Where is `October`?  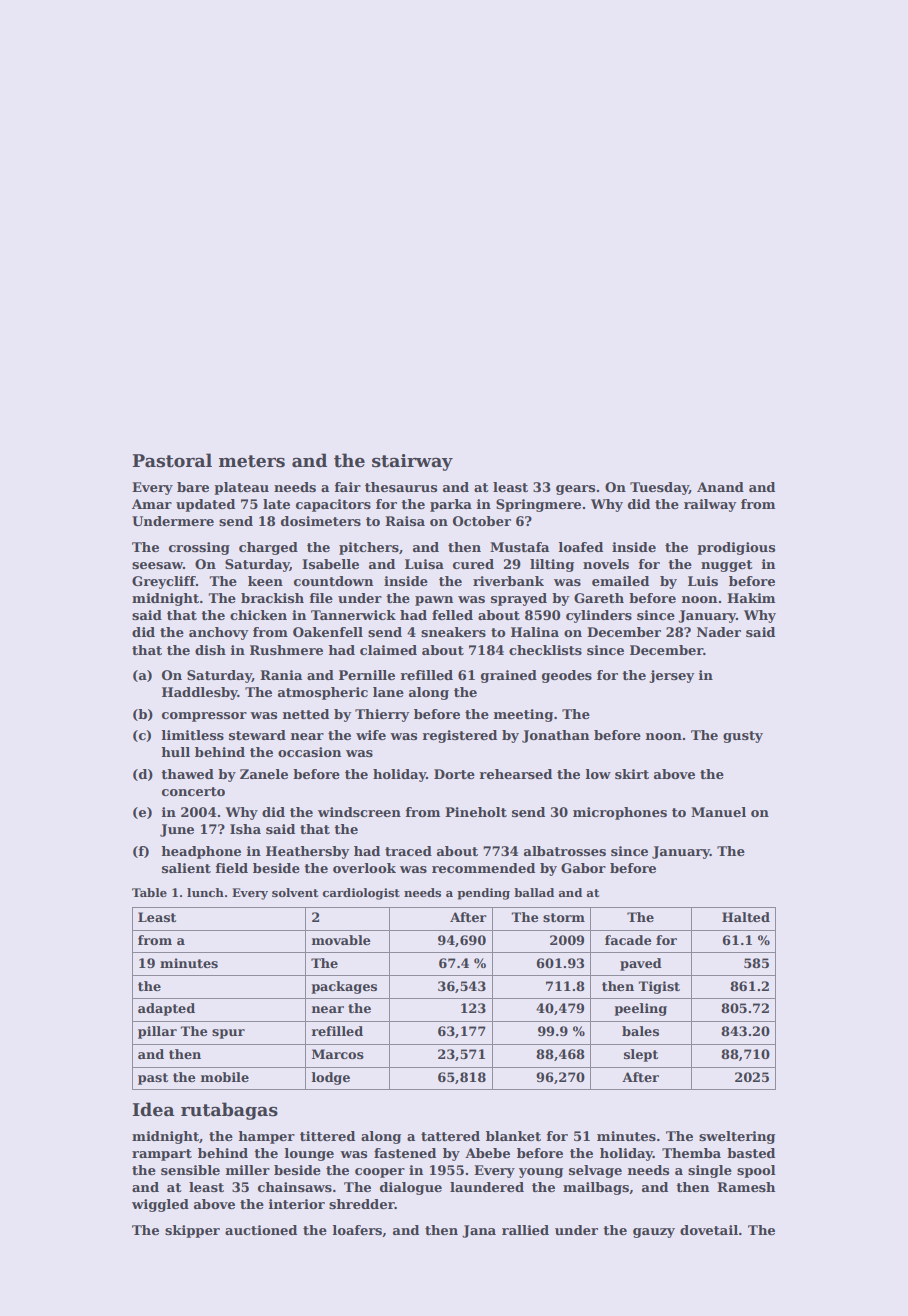
October is located at coordinates (482, 521).
